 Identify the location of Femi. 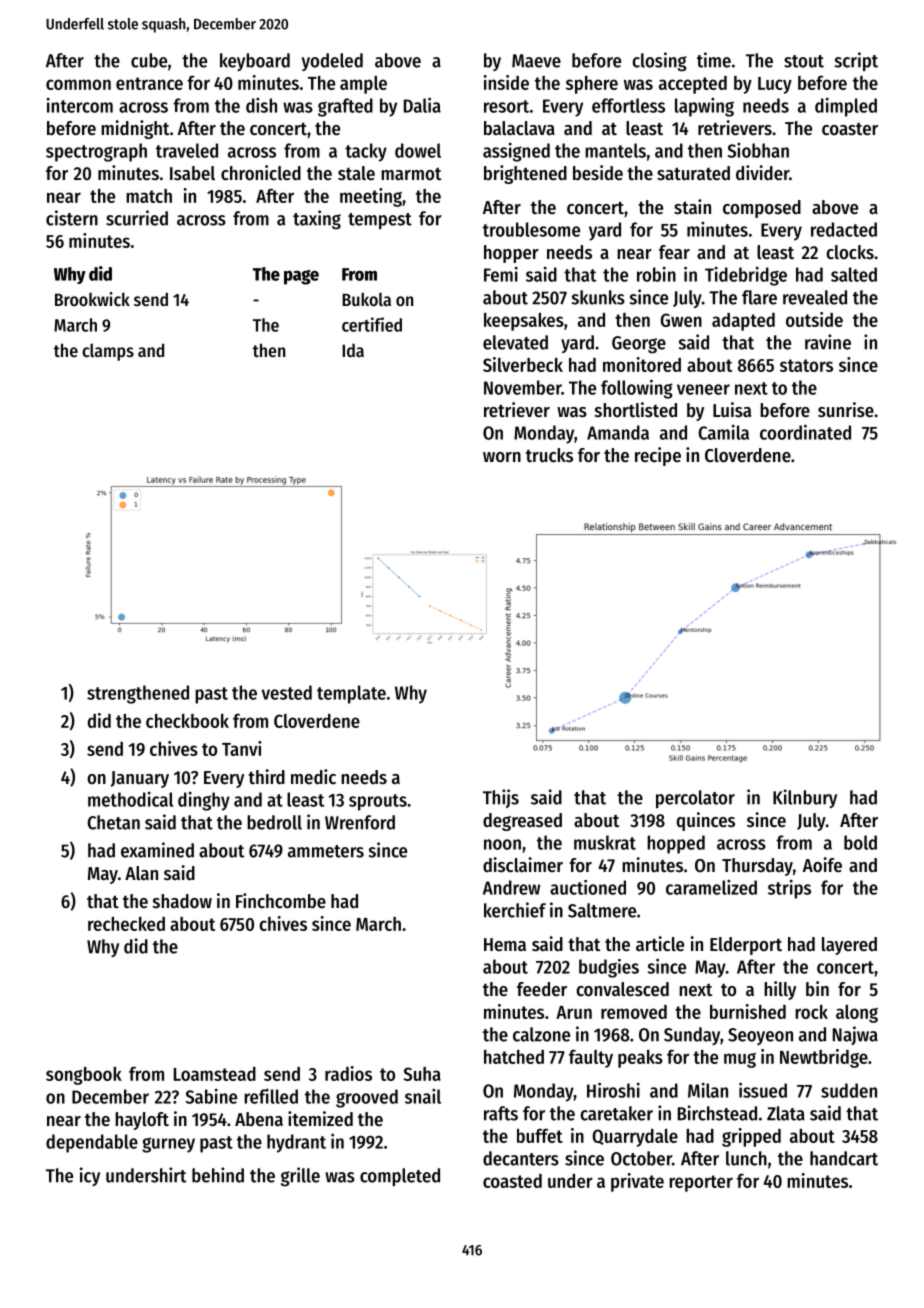
(501, 274).
